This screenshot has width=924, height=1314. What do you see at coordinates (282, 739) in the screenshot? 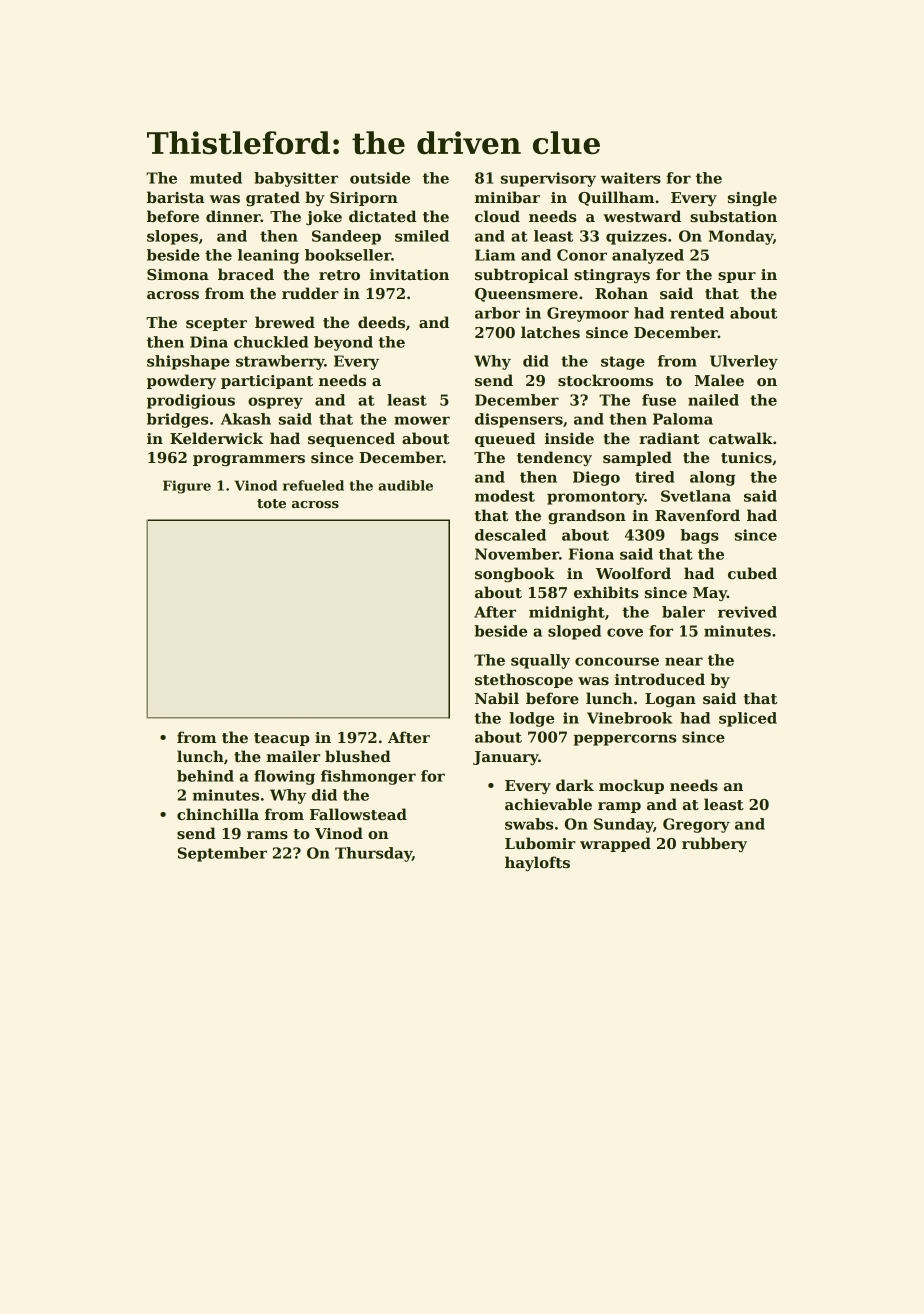
I see `teacup` at bounding box center [282, 739].
